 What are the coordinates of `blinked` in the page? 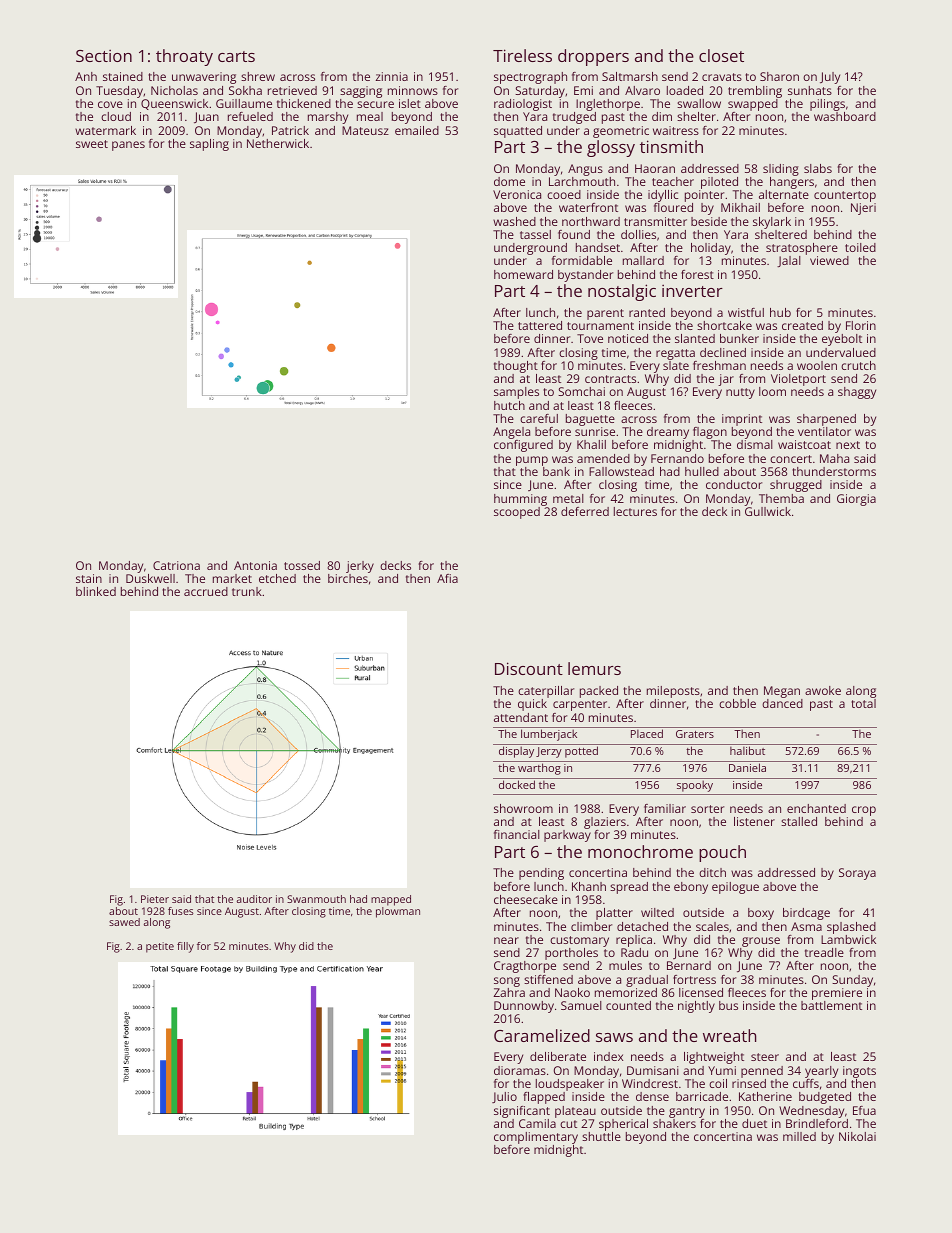 It's located at (96, 591).
